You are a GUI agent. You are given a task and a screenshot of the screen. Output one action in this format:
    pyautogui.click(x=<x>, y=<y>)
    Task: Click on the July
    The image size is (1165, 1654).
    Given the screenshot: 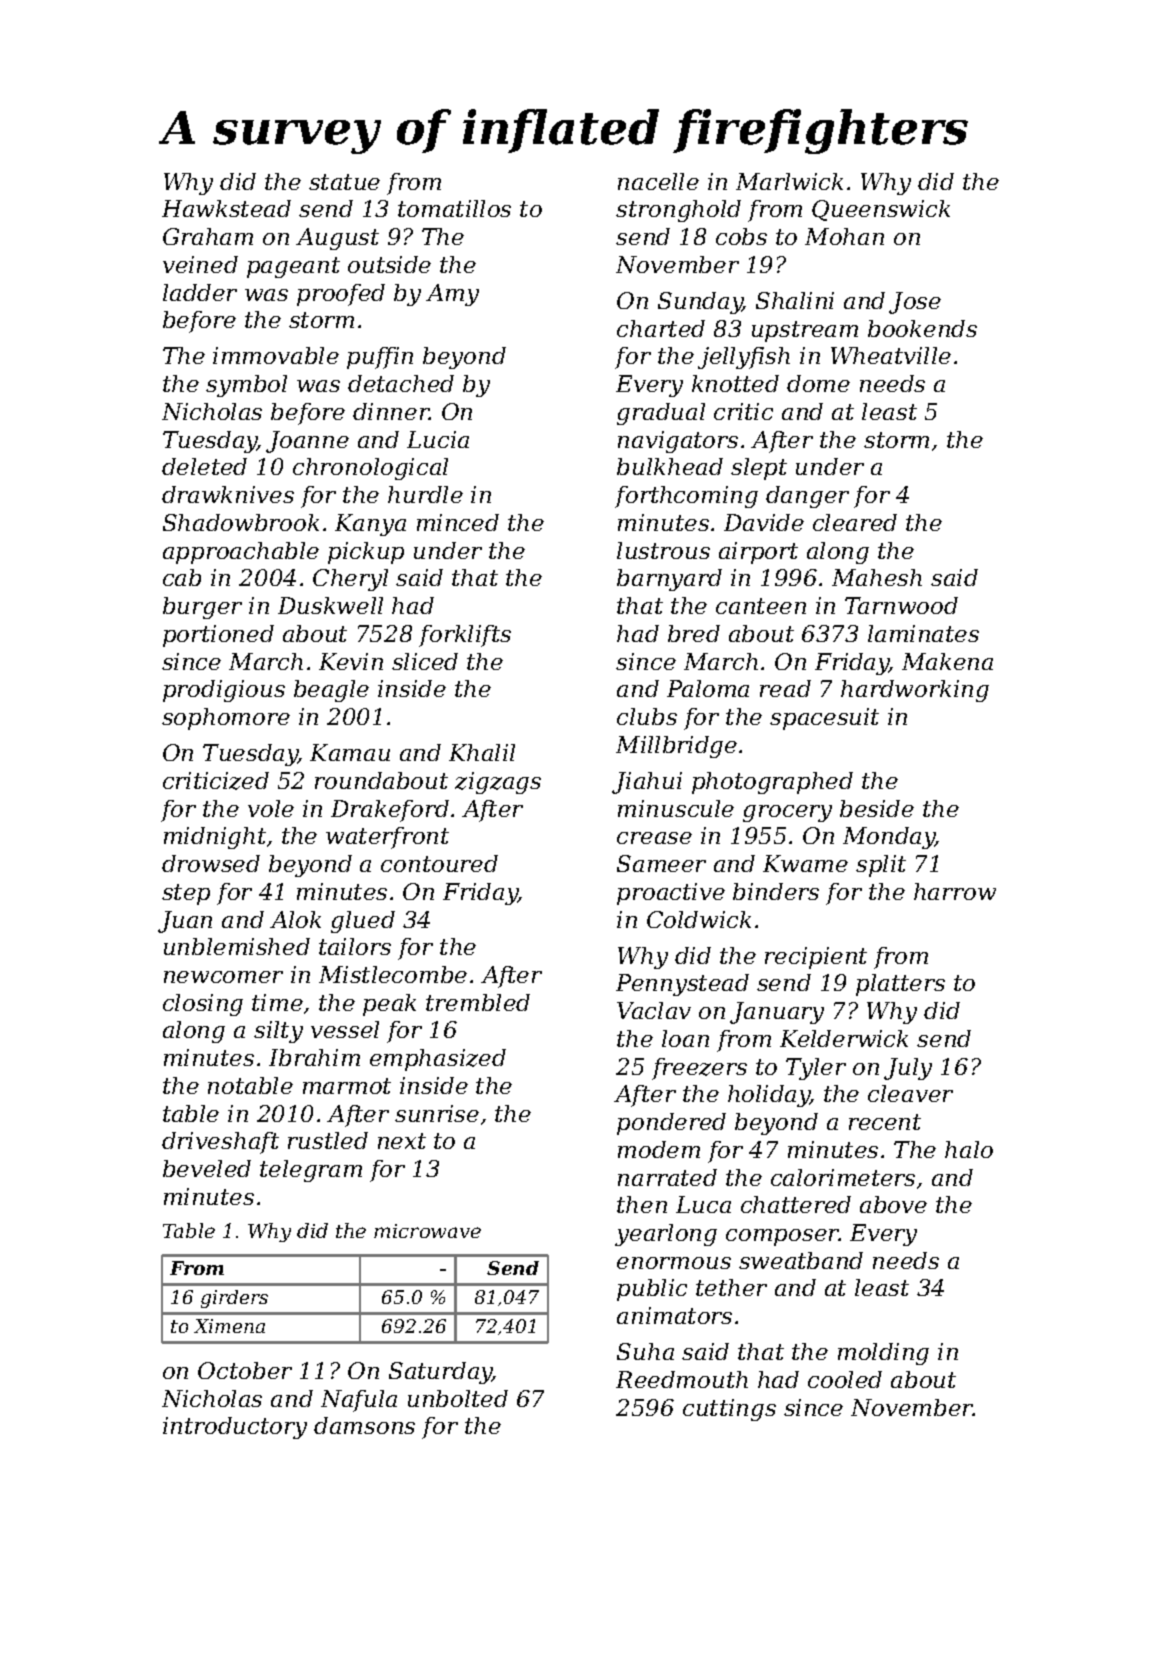 What is the action you would take?
    pyautogui.click(x=908, y=1069)
